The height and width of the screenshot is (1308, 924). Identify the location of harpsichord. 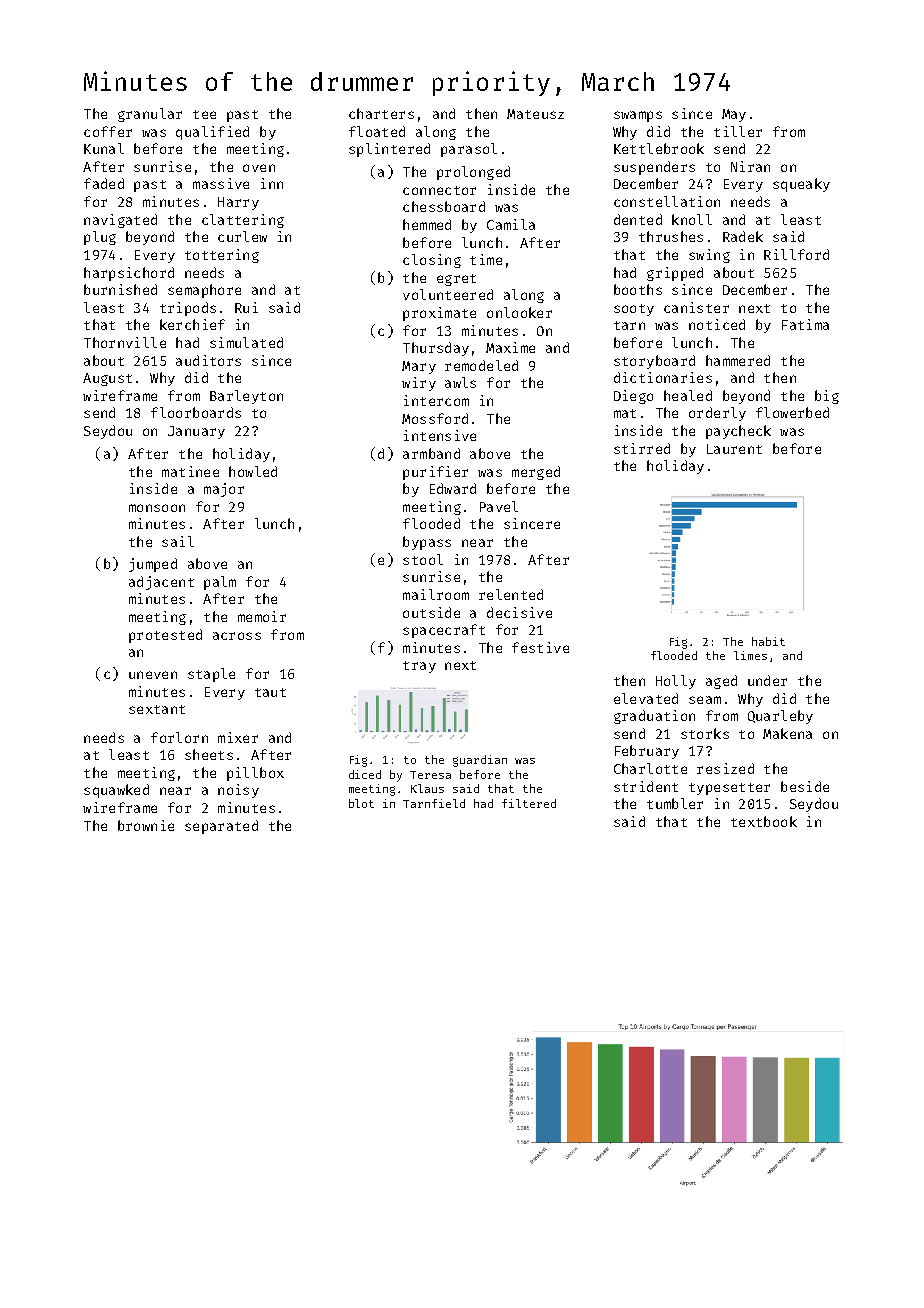
(129, 274).
